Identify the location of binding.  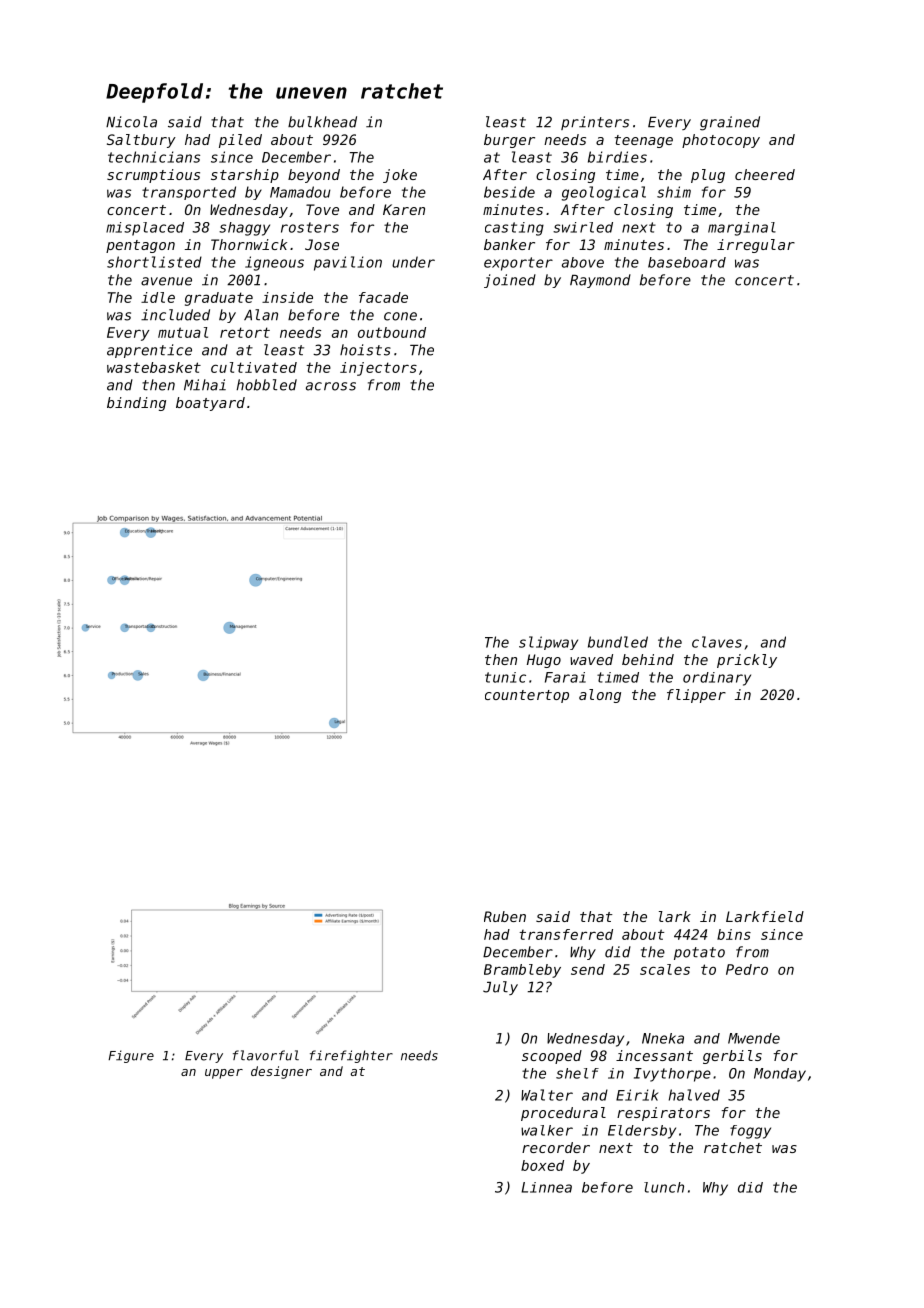
(136, 404).
